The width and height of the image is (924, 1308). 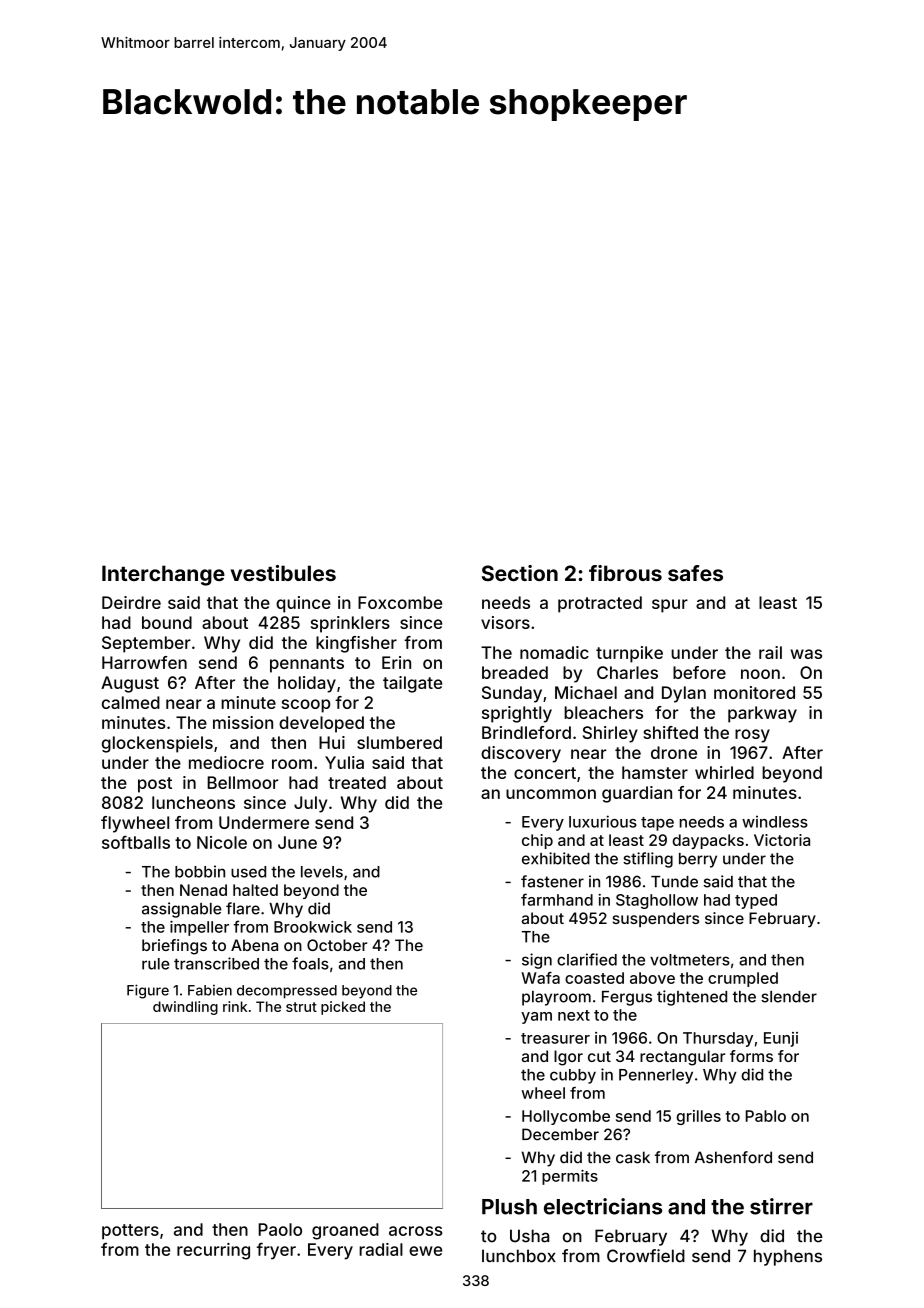 What do you see at coordinates (167, 622) in the image?
I see `bound` at bounding box center [167, 622].
